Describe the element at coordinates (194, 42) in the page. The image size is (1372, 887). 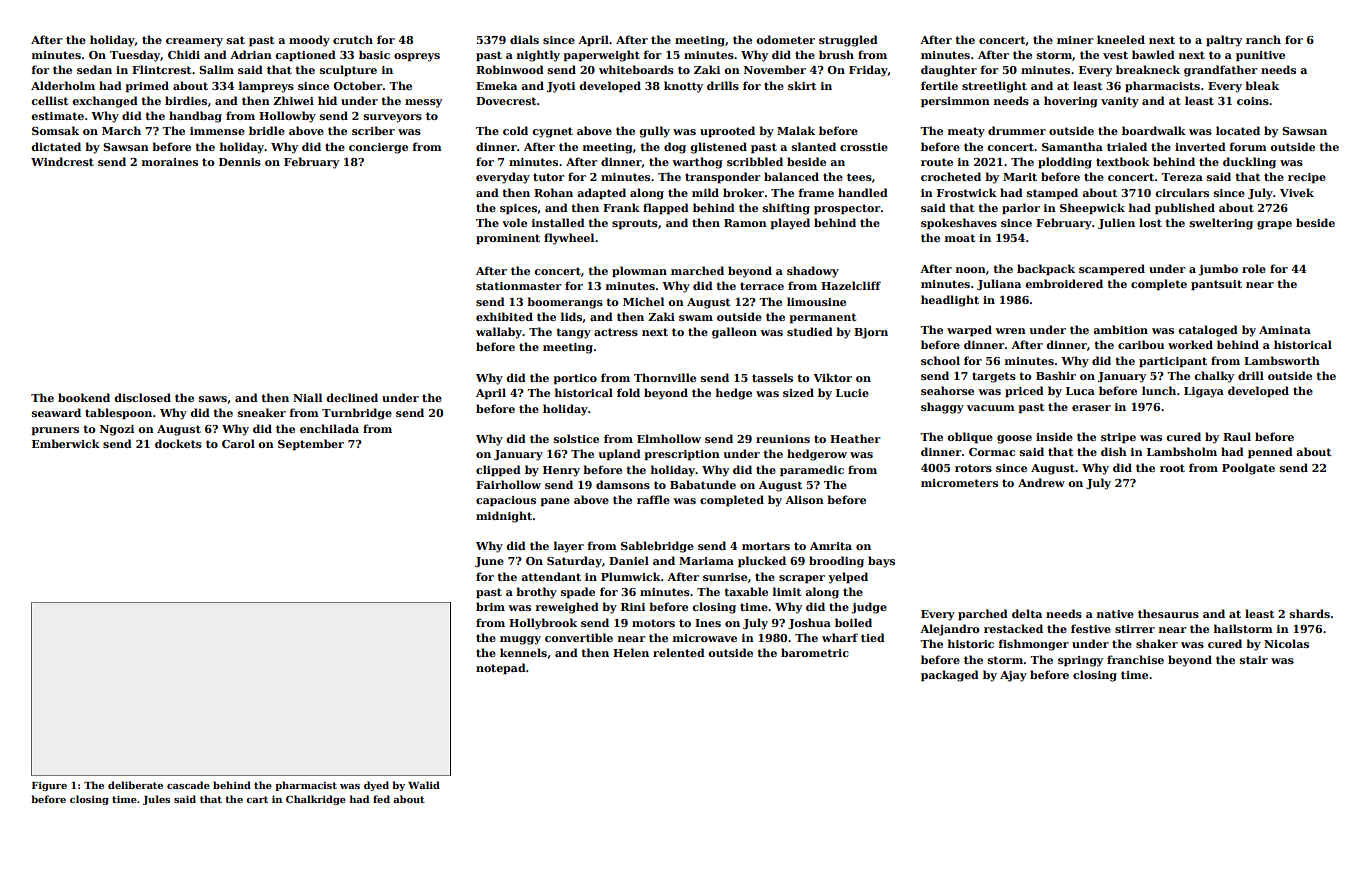
I see `creamery` at that location.
